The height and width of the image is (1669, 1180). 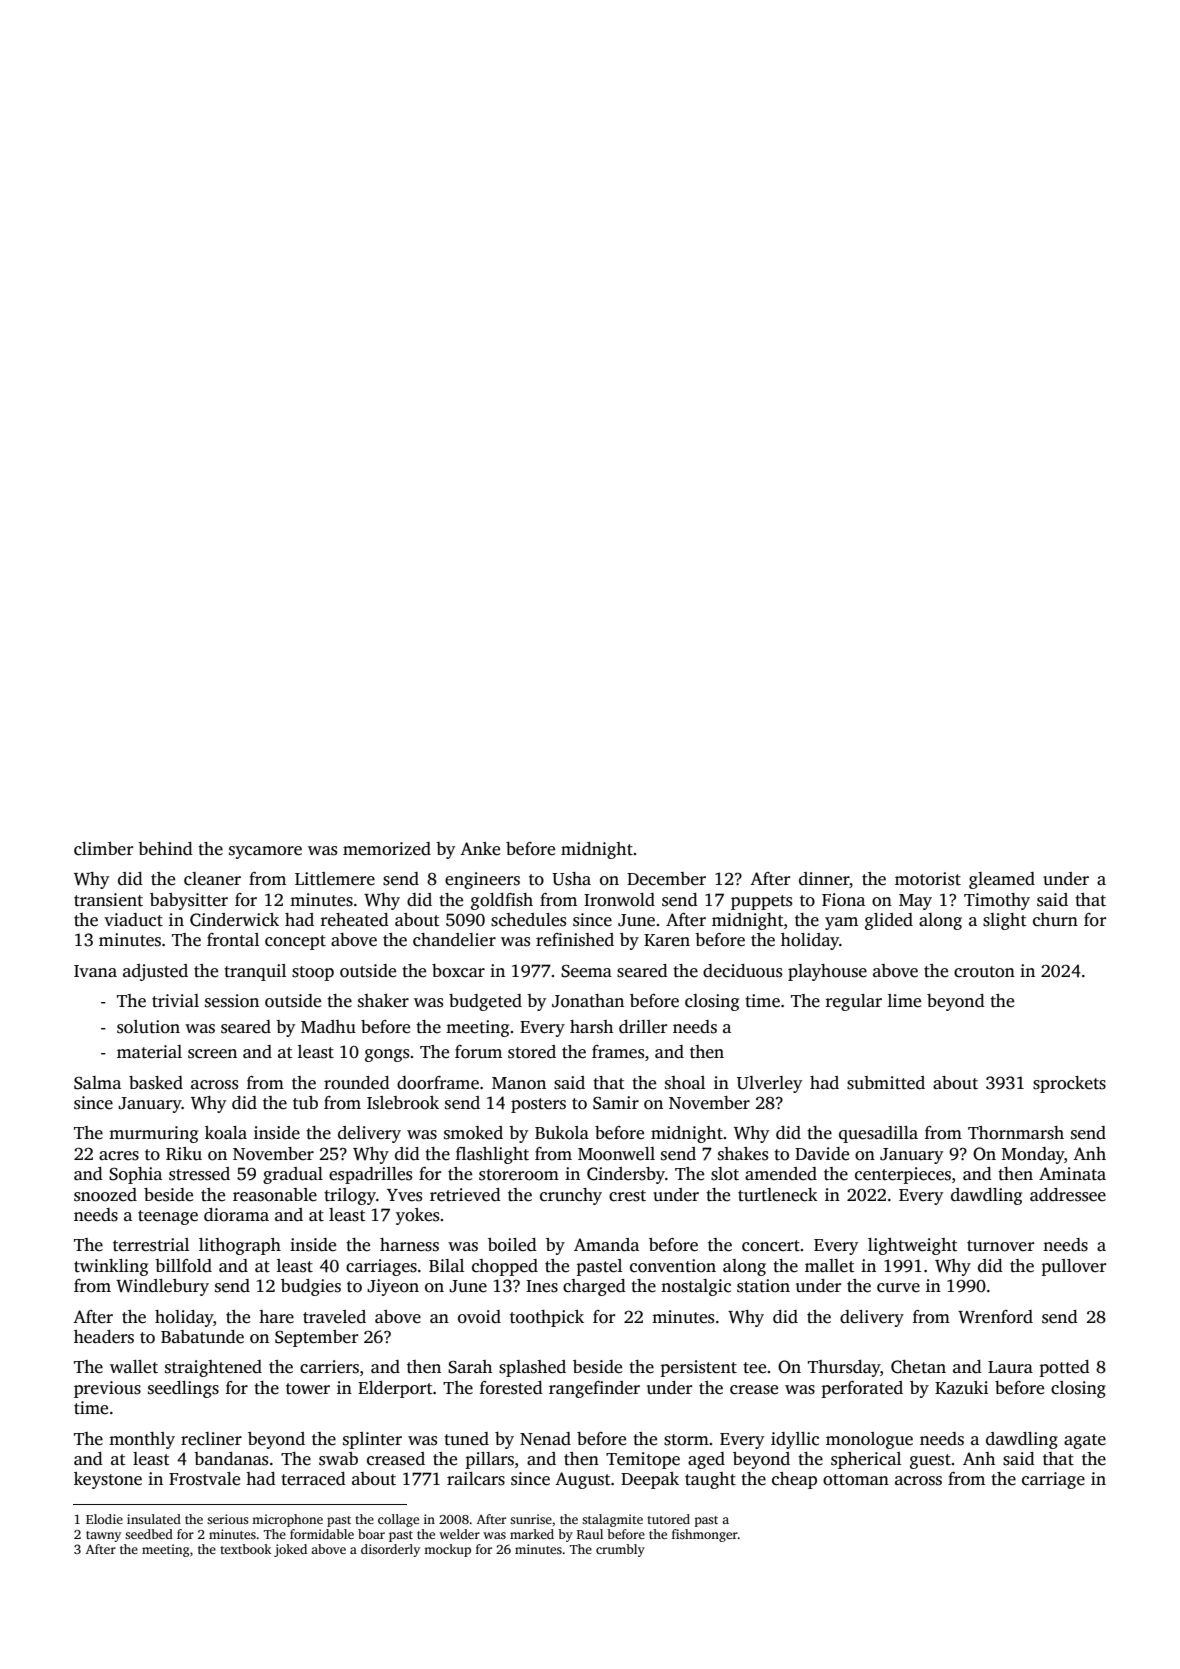 I want to click on Bilal, so click(x=446, y=1265).
